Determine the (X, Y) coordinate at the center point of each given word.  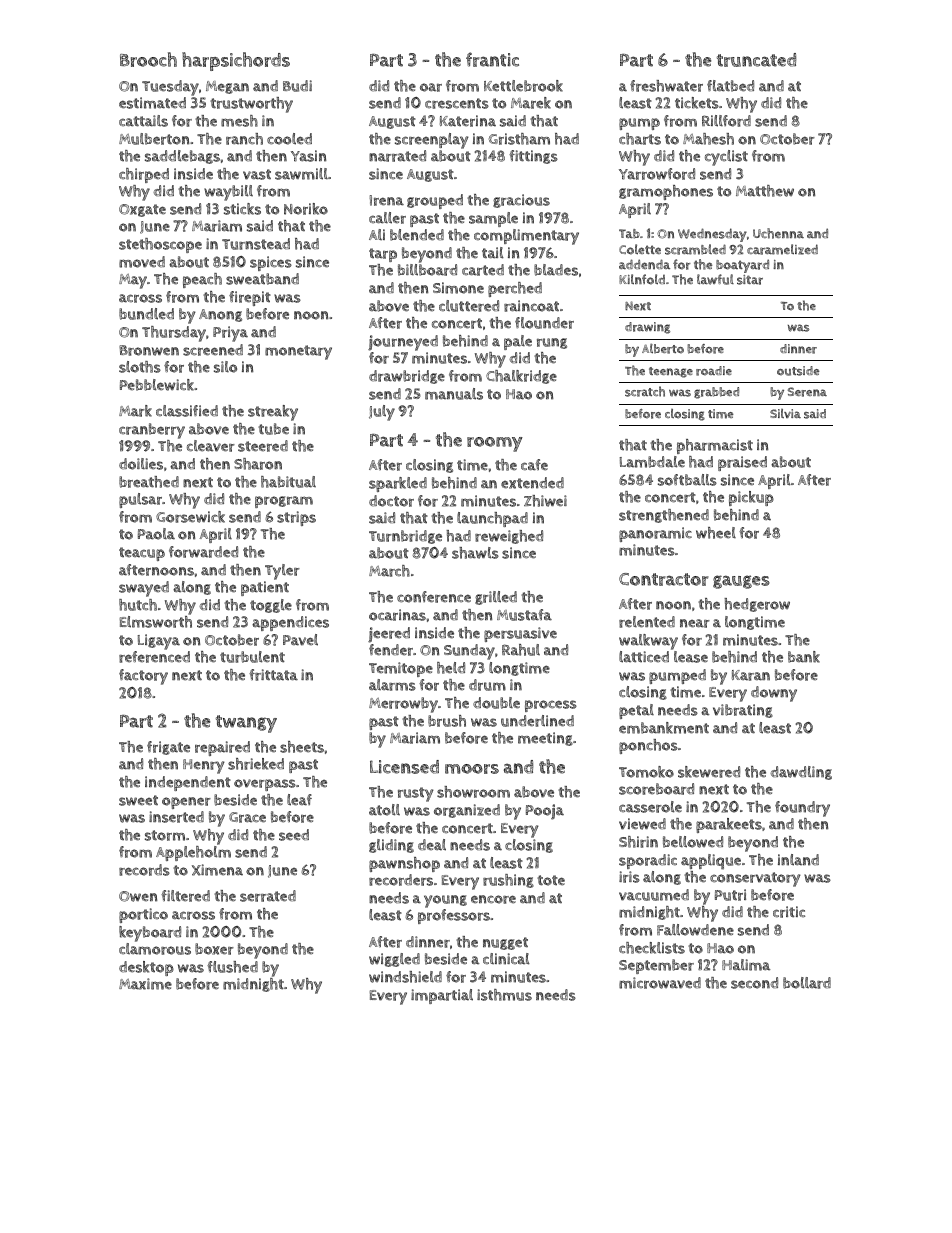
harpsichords (236, 61)
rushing (508, 881)
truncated (756, 60)
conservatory (755, 879)
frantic (492, 59)
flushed (232, 967)
